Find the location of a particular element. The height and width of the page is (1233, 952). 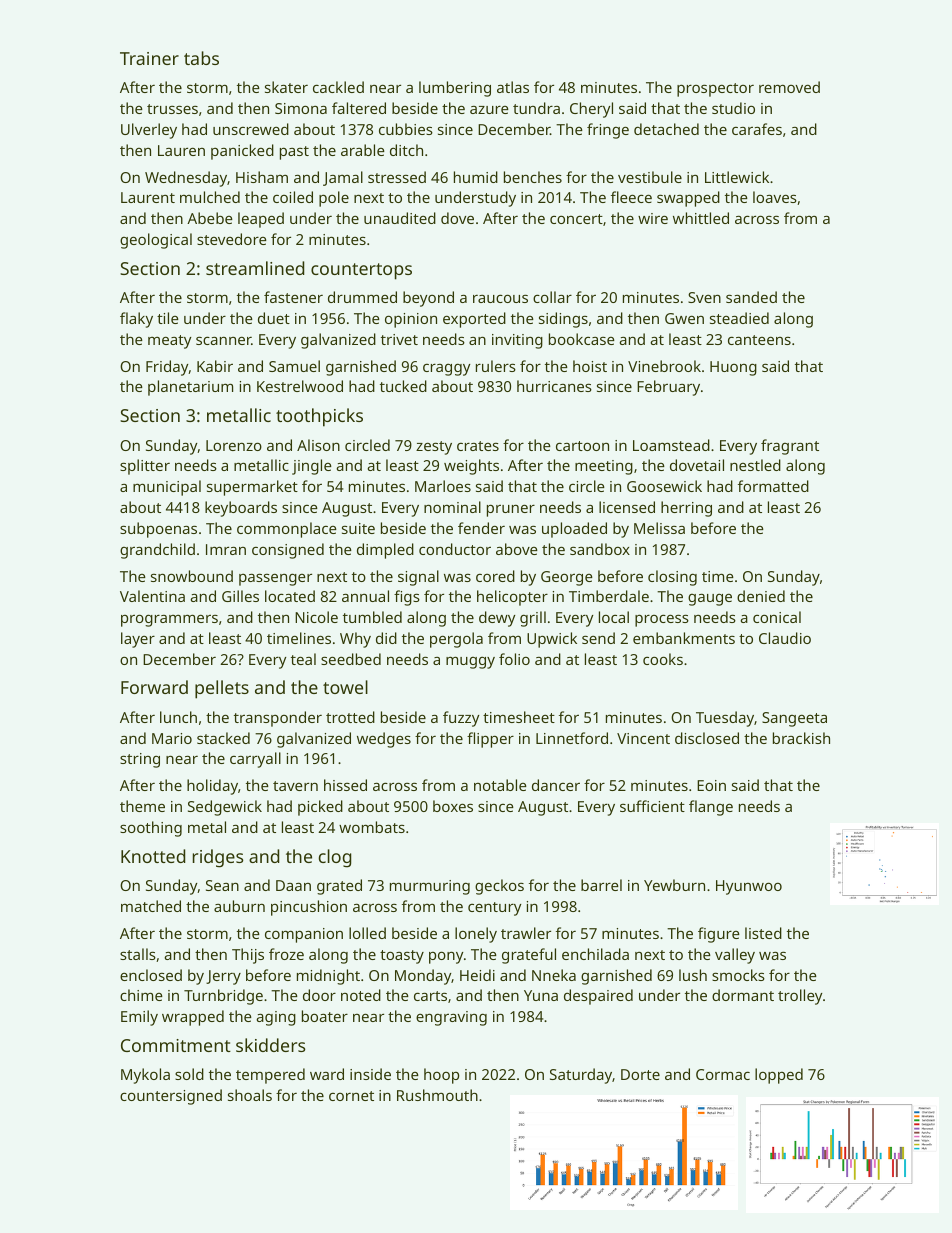

Trainer is located at coordinates (149, 58).
